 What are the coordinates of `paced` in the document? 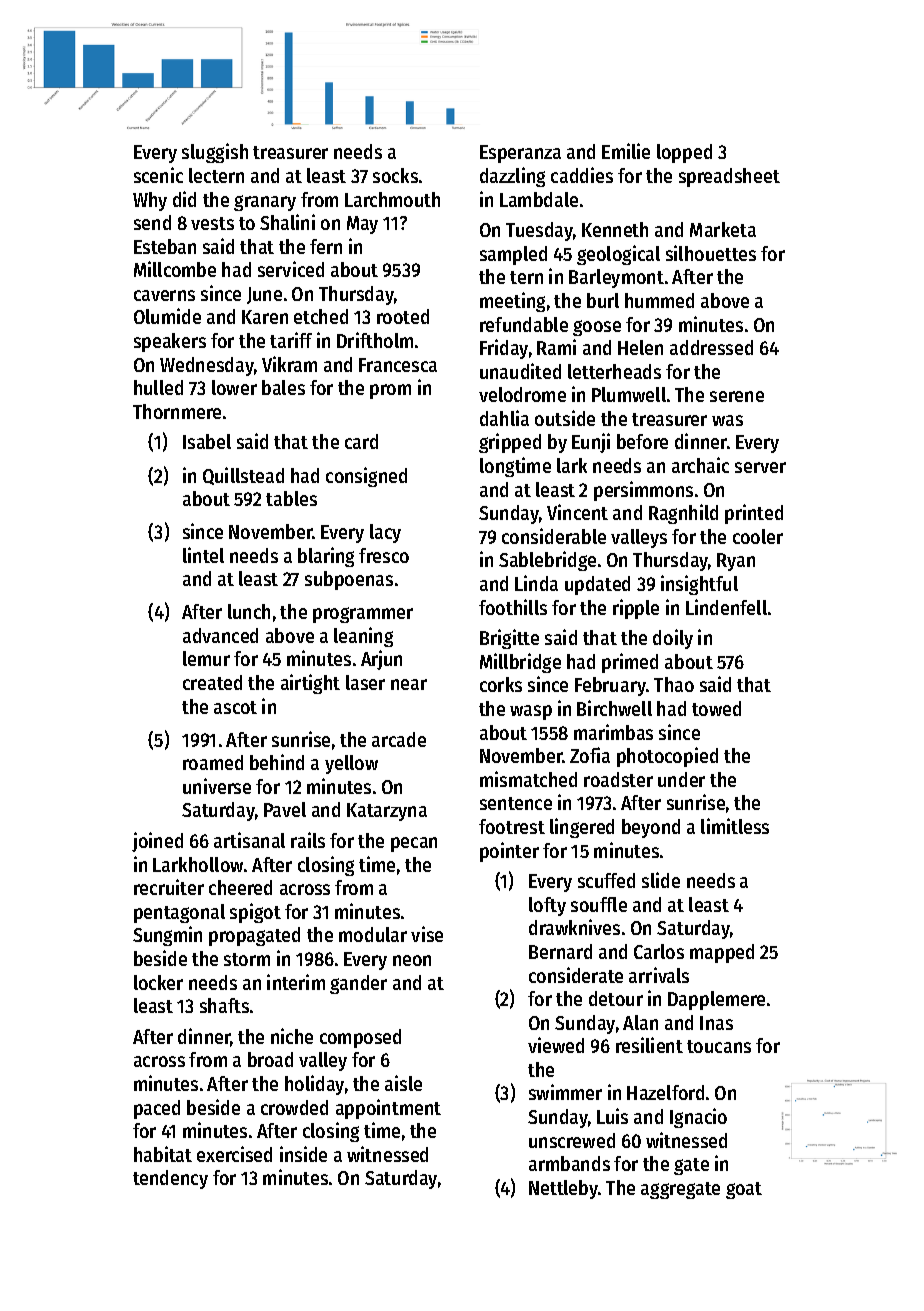 It's located at (157, 1109).
